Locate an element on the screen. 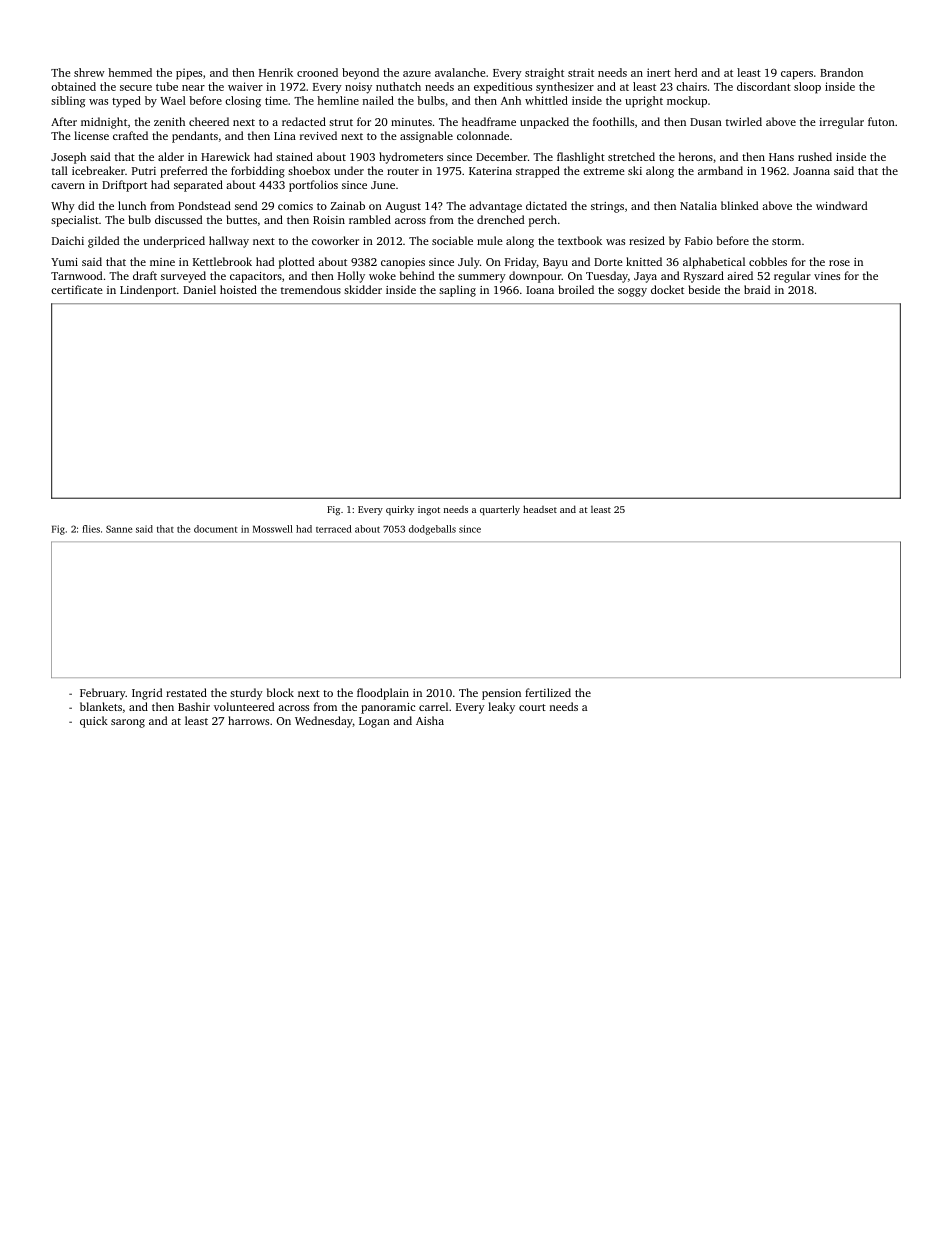 This screenshot has width=952, height=1233. Mosswell is located at coordinates (273, 529).
